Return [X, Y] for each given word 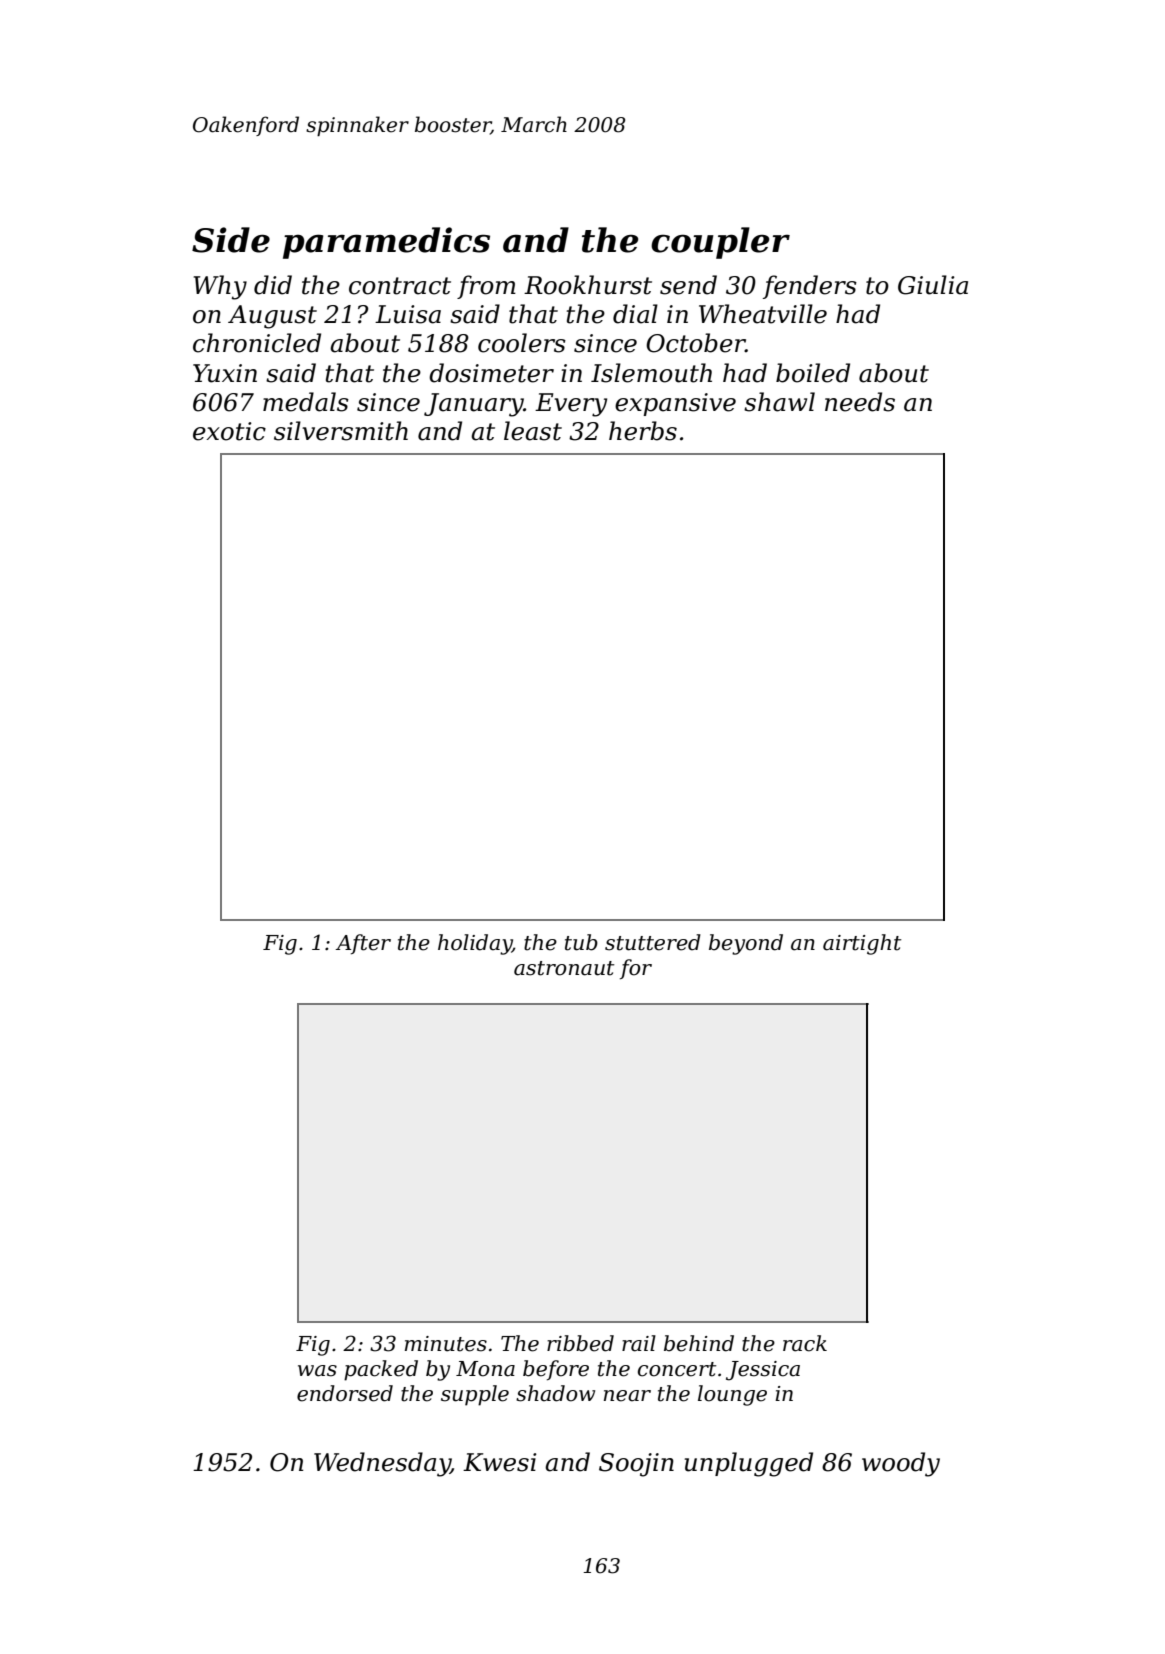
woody [901, 1464]
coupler [720, 243]
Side [231, 240]
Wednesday [382, 1464]
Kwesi [500, 1462]
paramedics [386, 243]
